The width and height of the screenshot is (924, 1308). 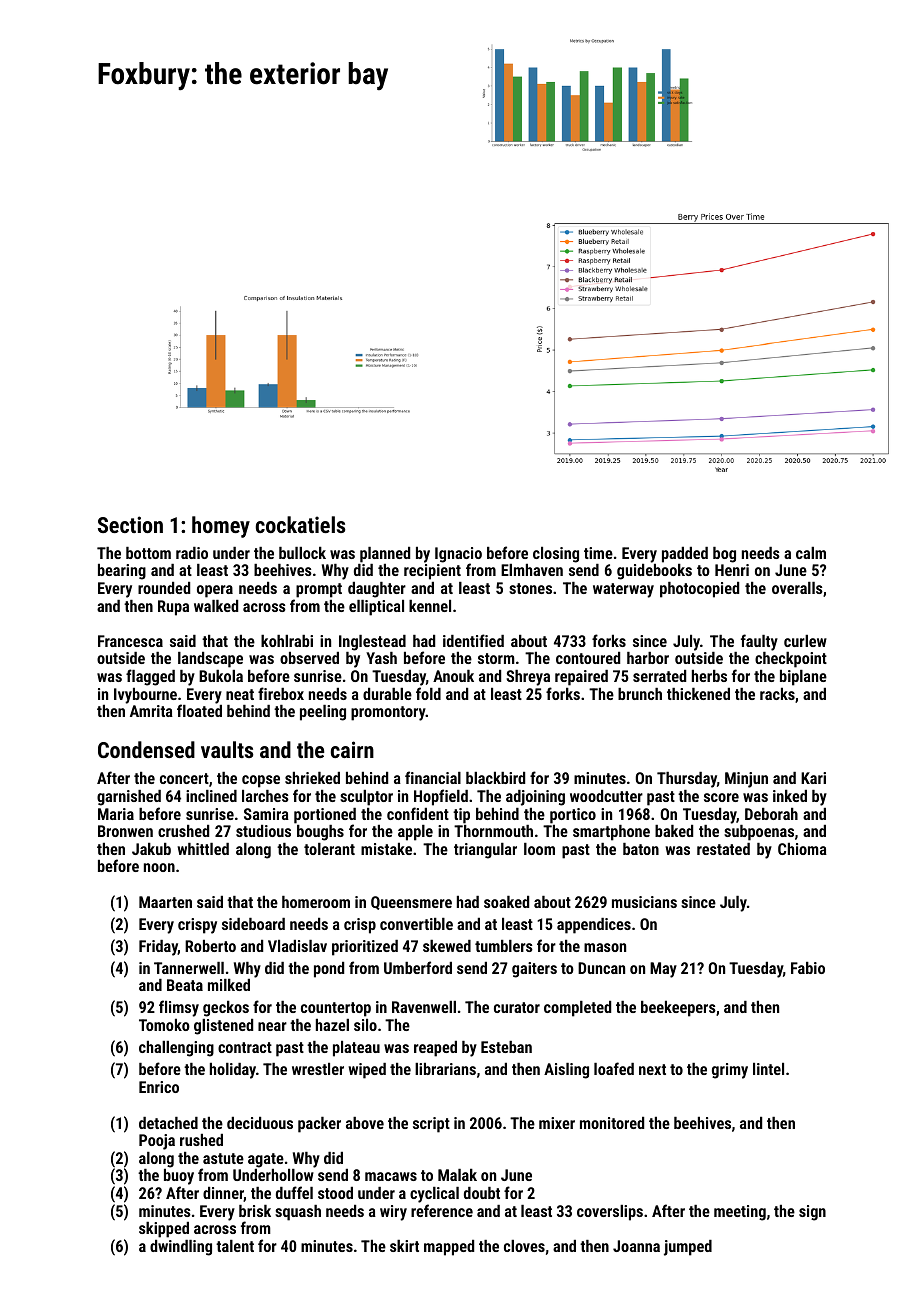 What do you see at coordinates (192, 553) in the screenshot?
I see `radio` at bounding box center [192, 553].
